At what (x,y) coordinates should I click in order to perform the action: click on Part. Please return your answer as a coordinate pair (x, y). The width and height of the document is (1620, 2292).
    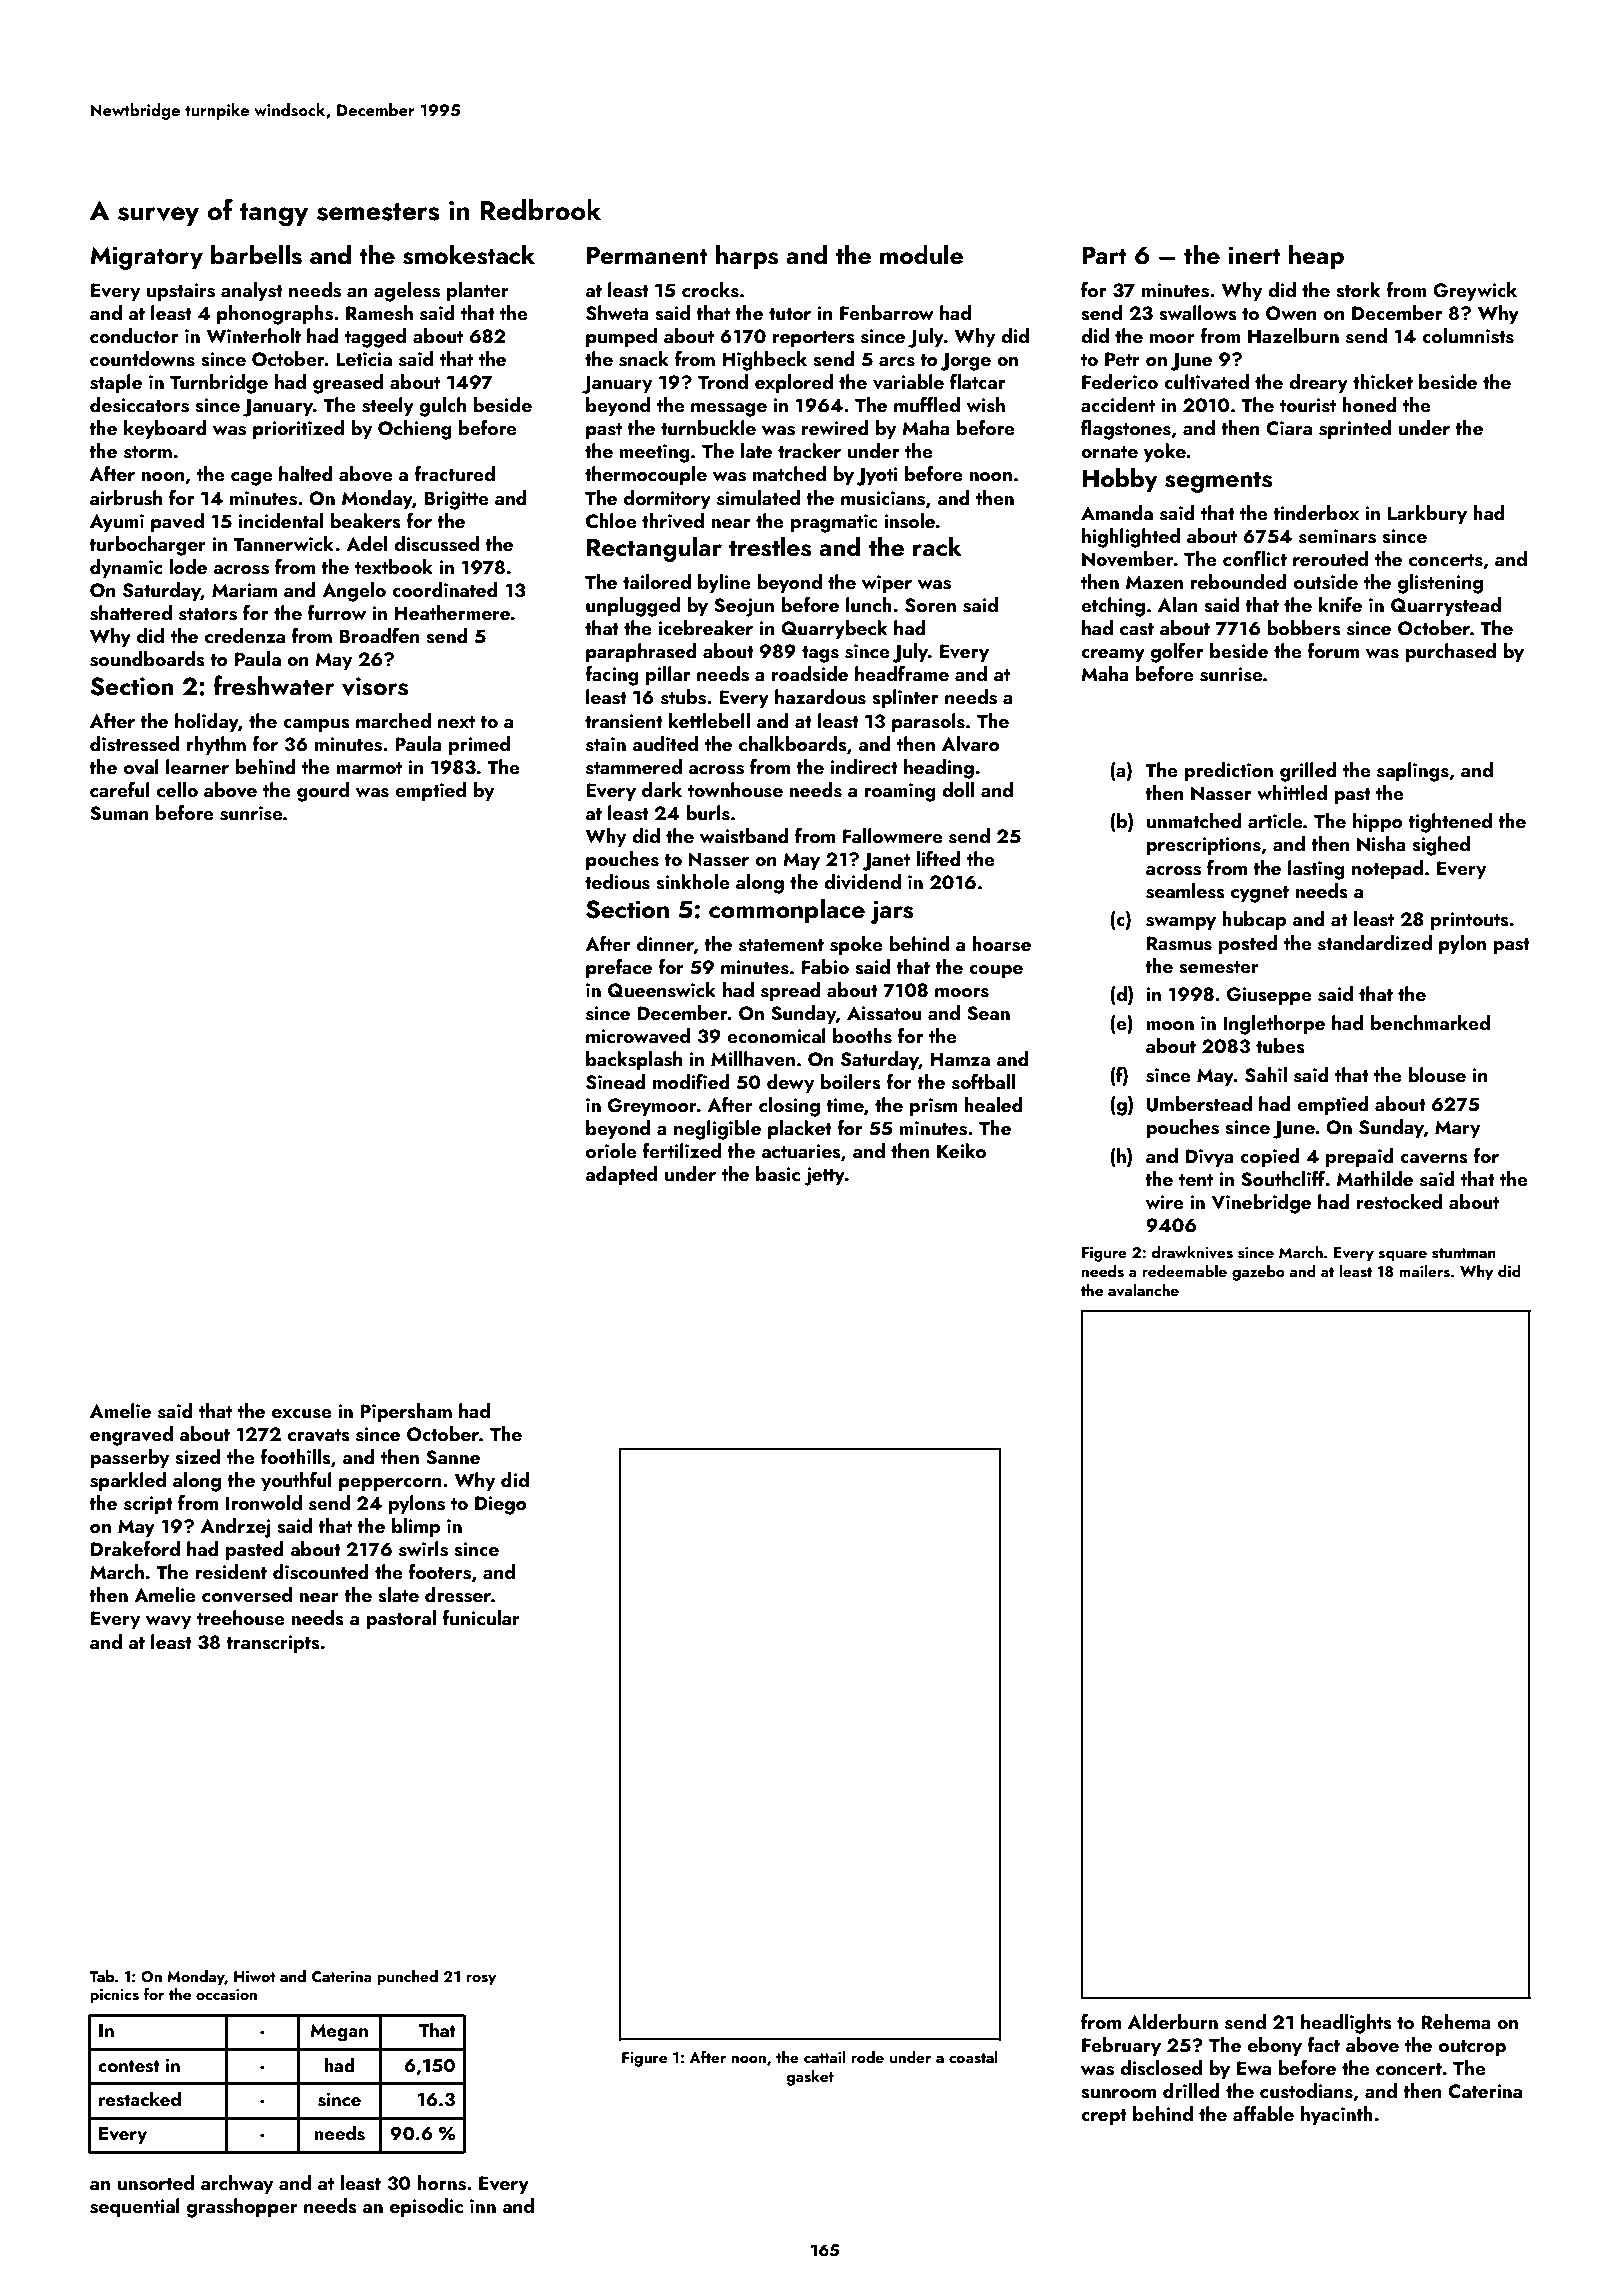
    Looking at the image, I should click on (1104, 255).
